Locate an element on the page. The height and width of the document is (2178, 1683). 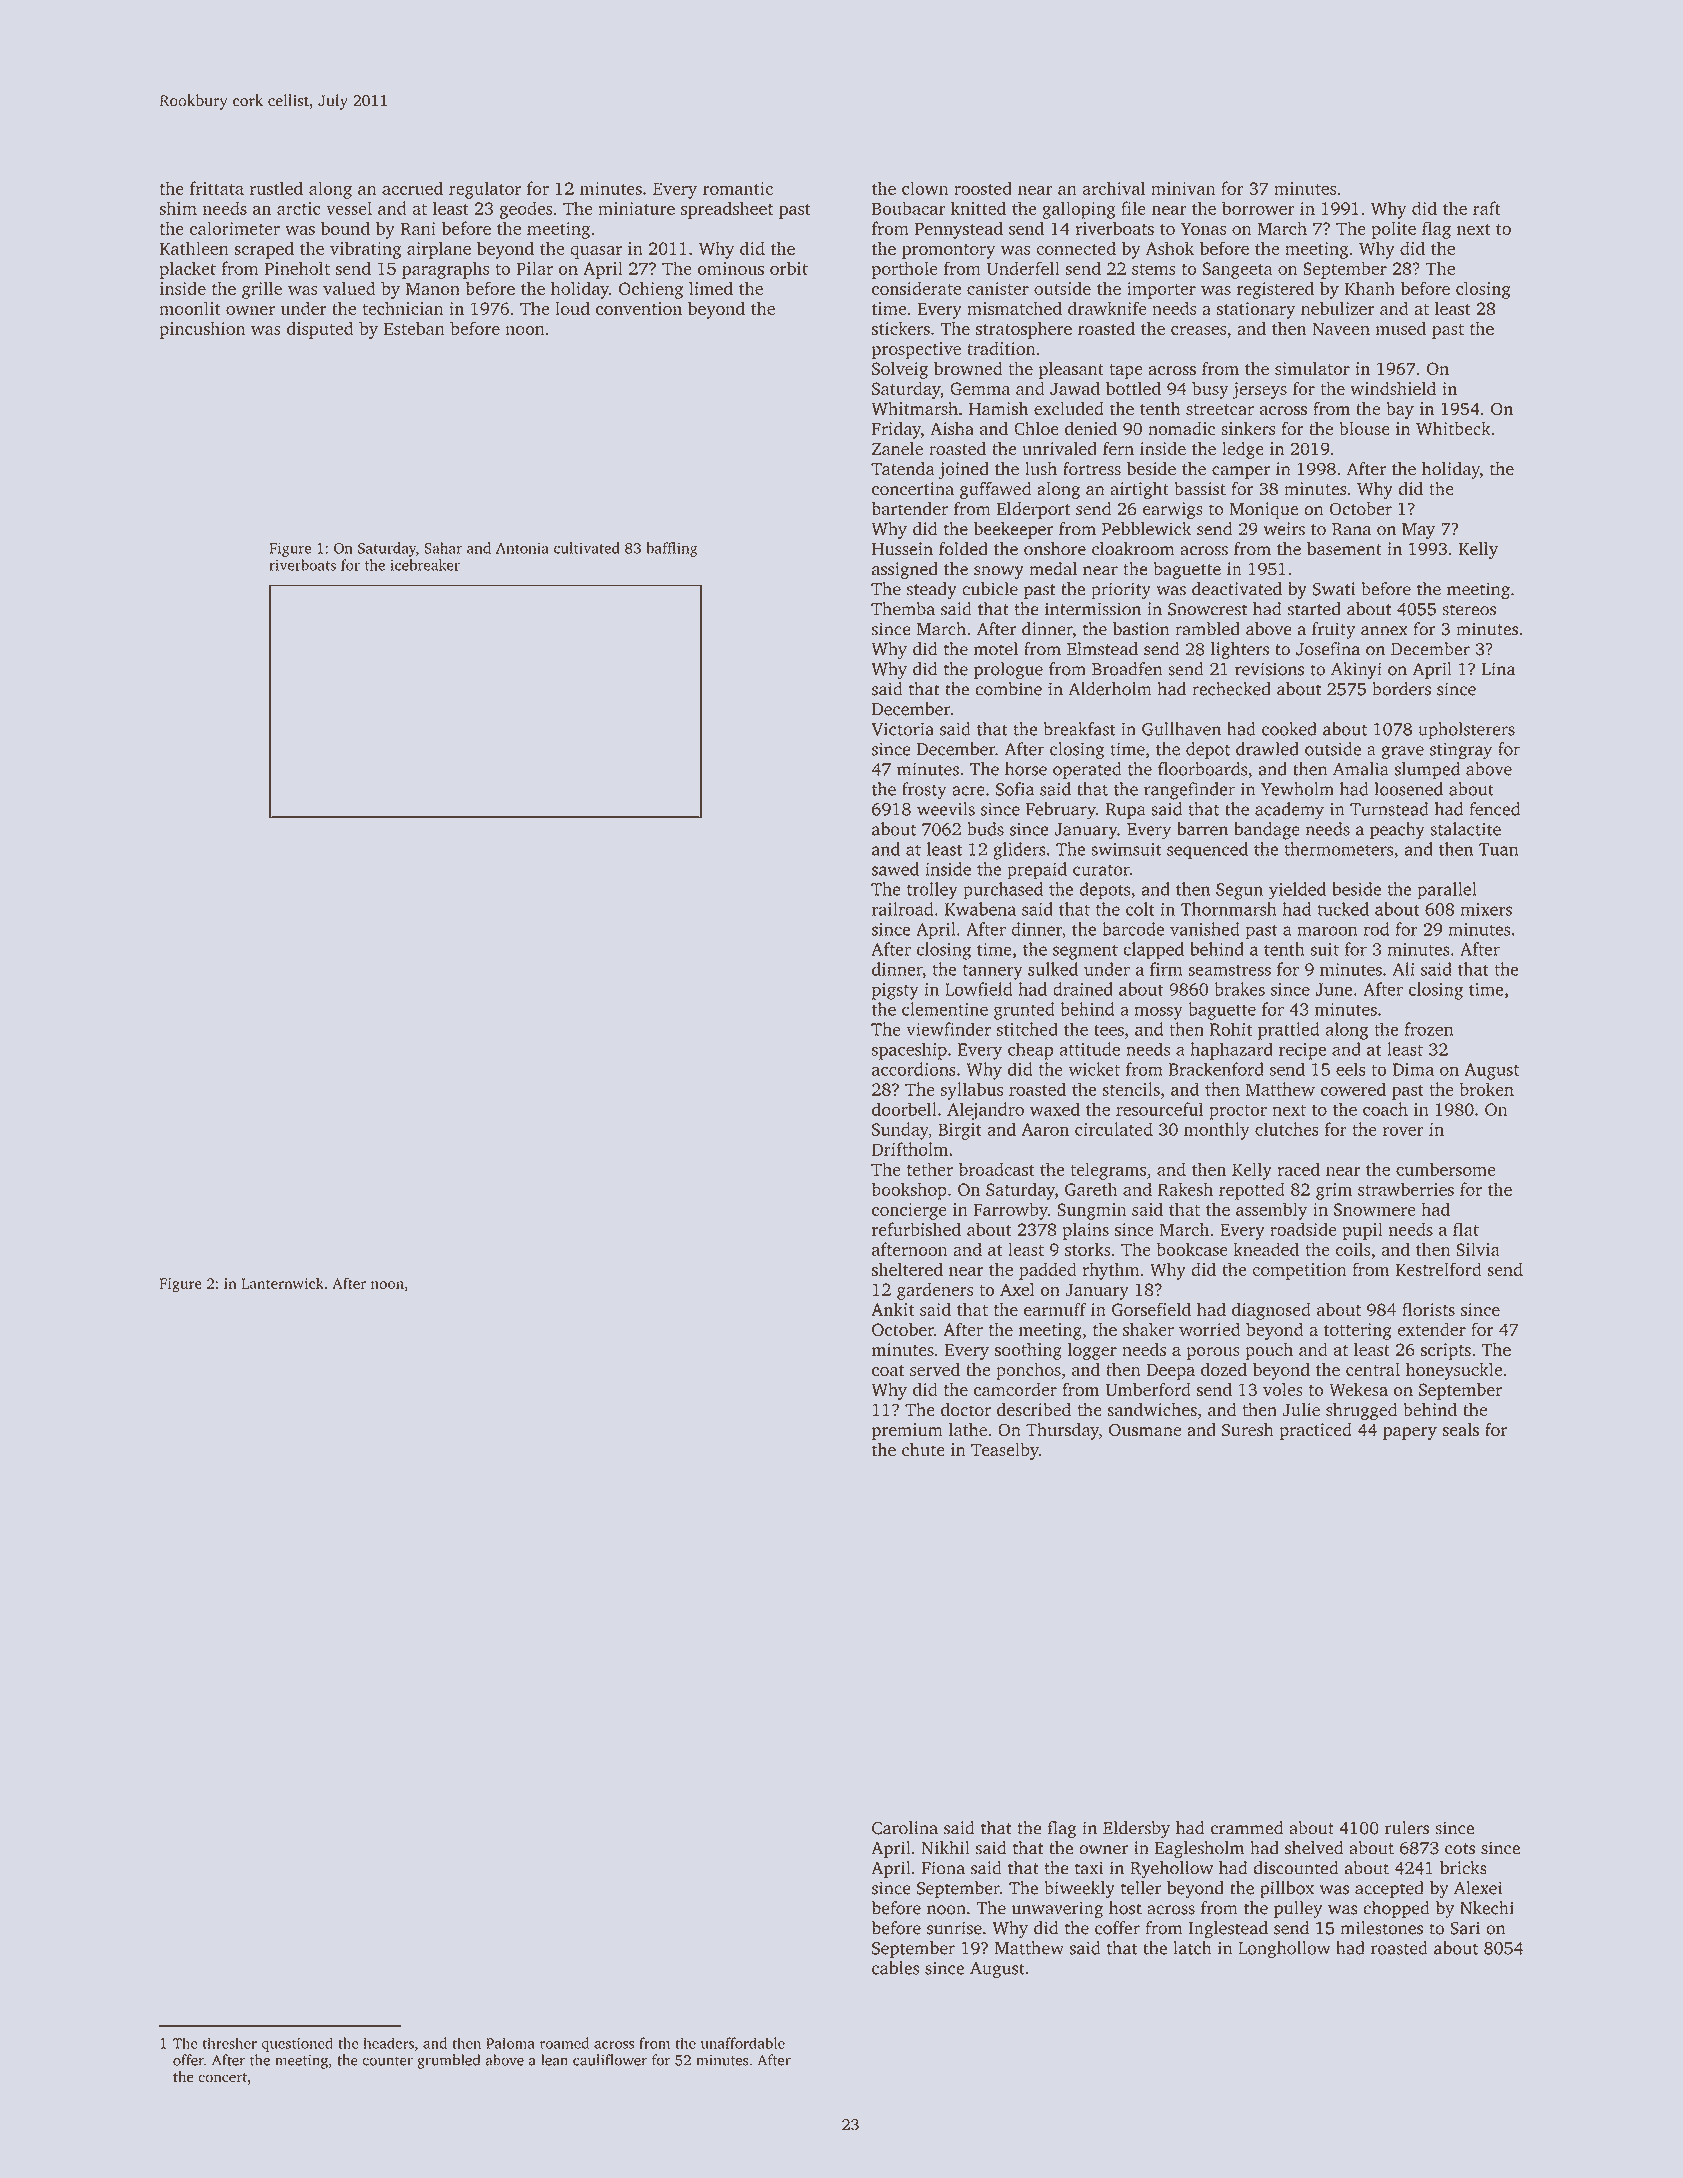
frittata is located at coordinates (217, 188).
